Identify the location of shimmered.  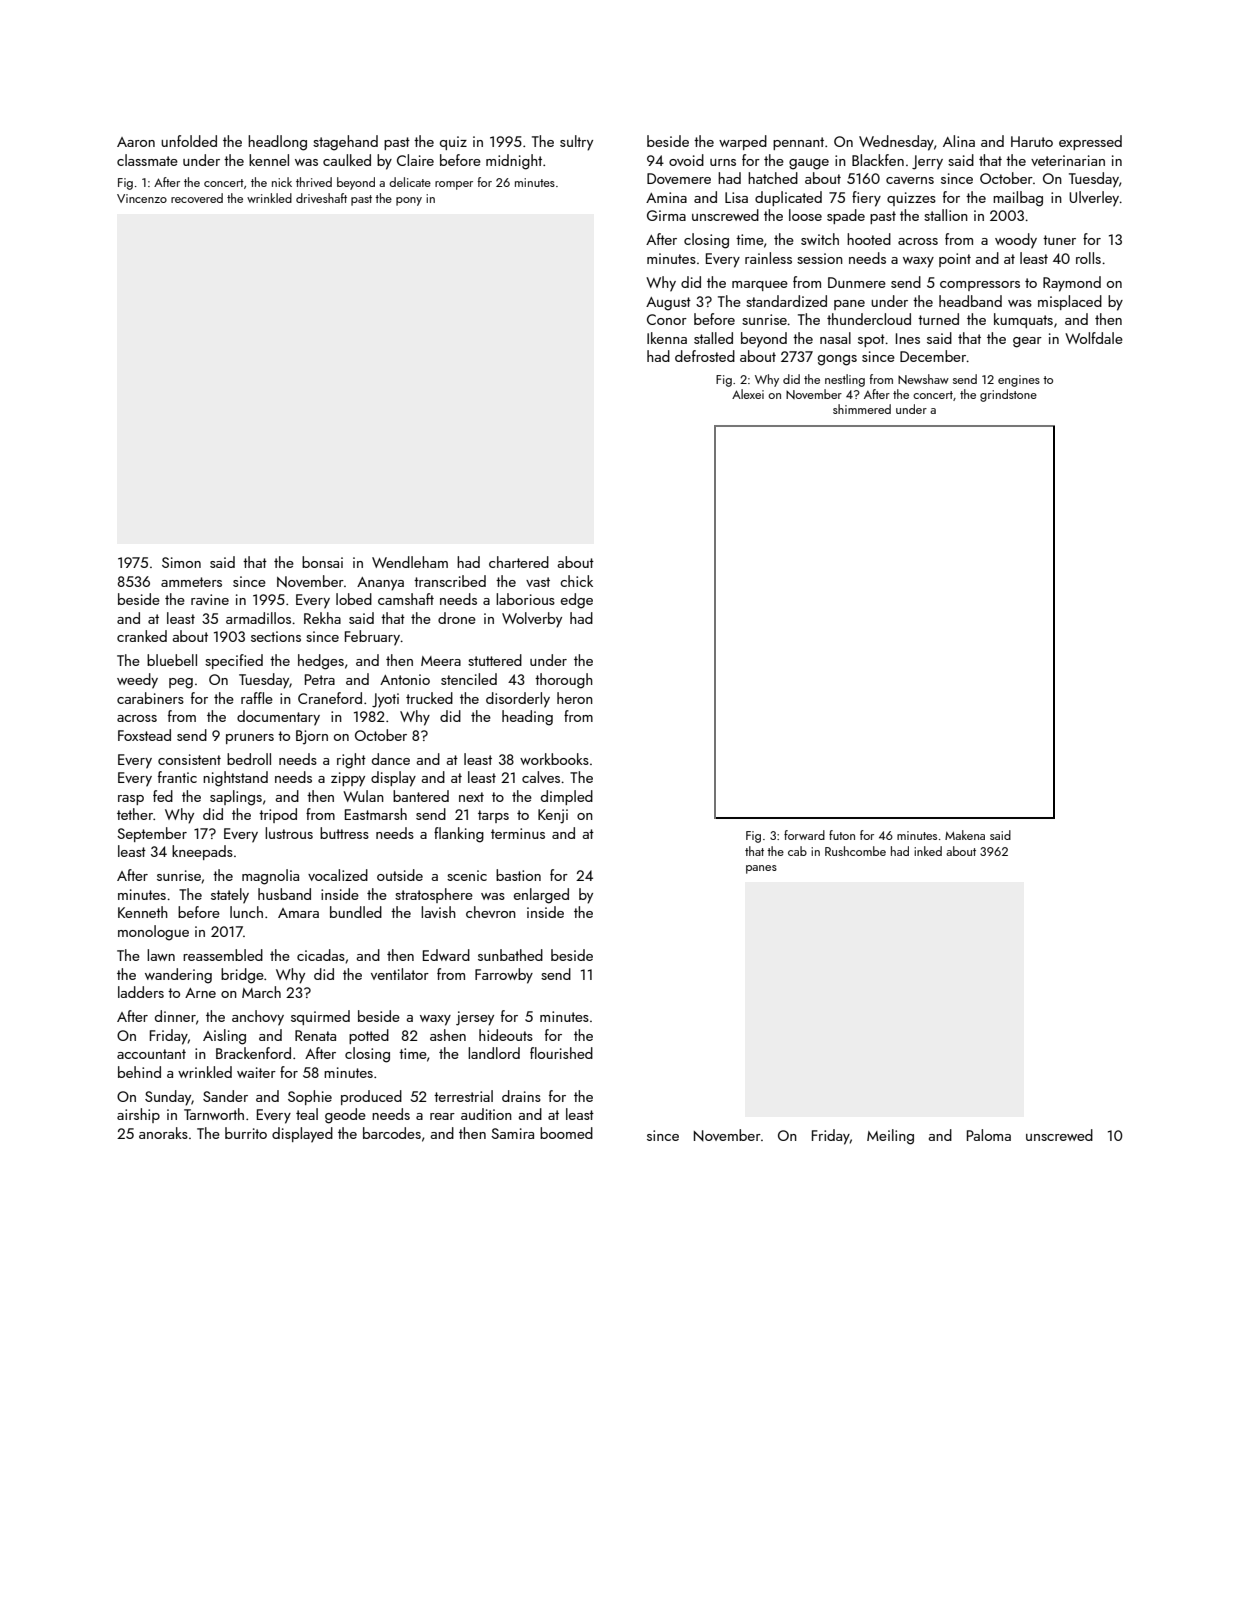
(862, 409).
